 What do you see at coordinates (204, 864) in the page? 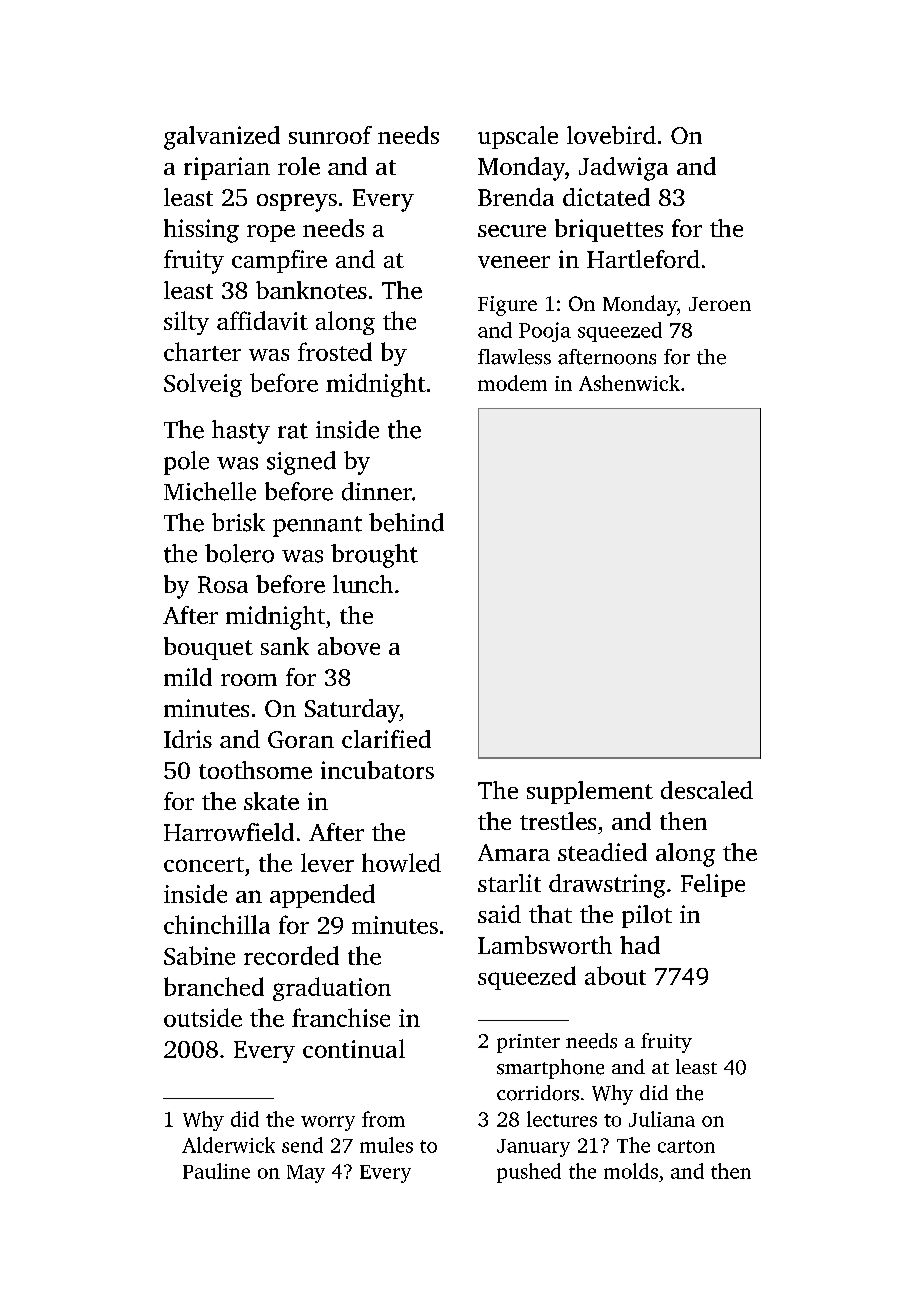
I see `concert` at bounding box center [204, 864].
